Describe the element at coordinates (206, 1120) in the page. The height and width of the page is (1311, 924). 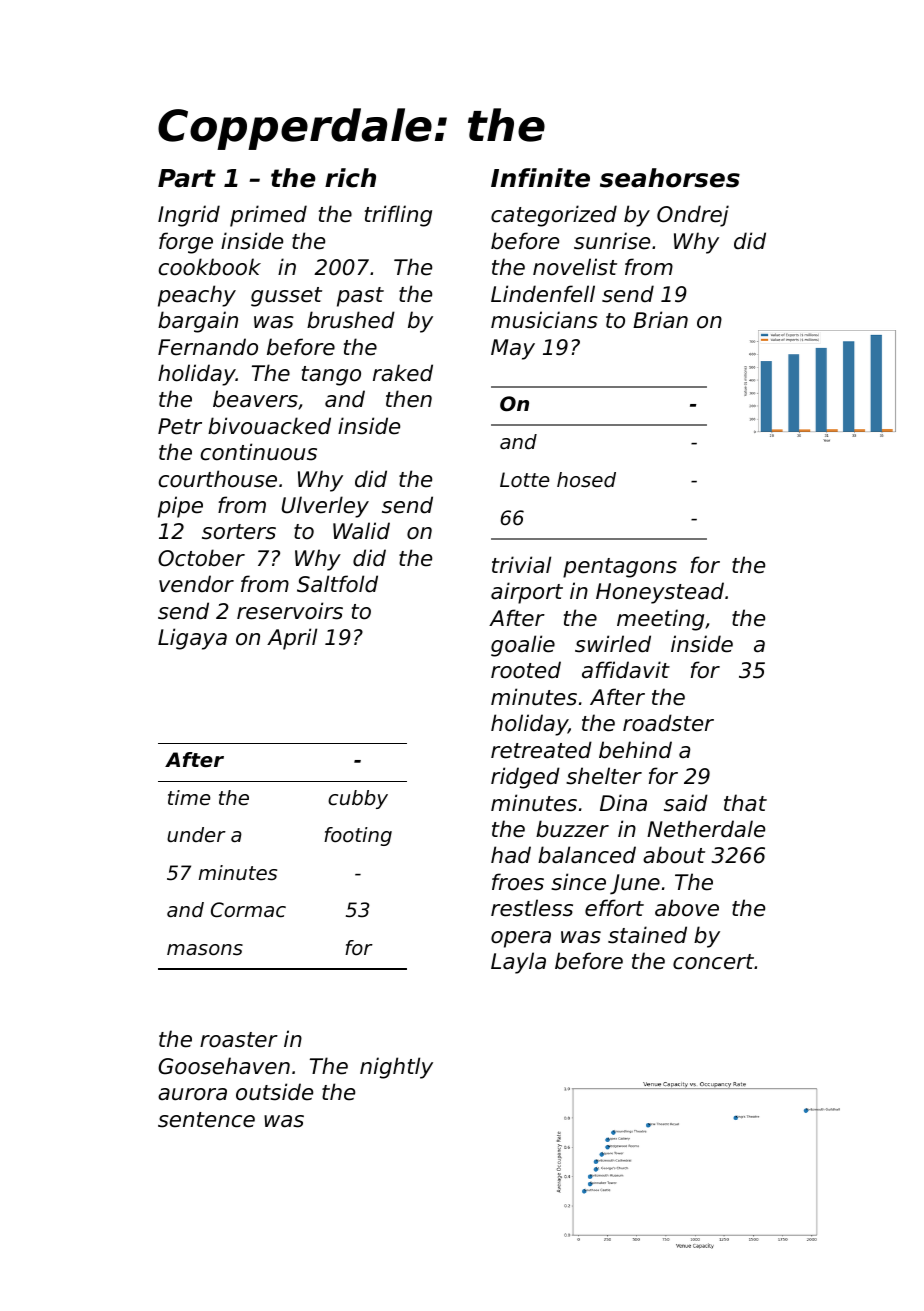
I see `sentence` at that location.
